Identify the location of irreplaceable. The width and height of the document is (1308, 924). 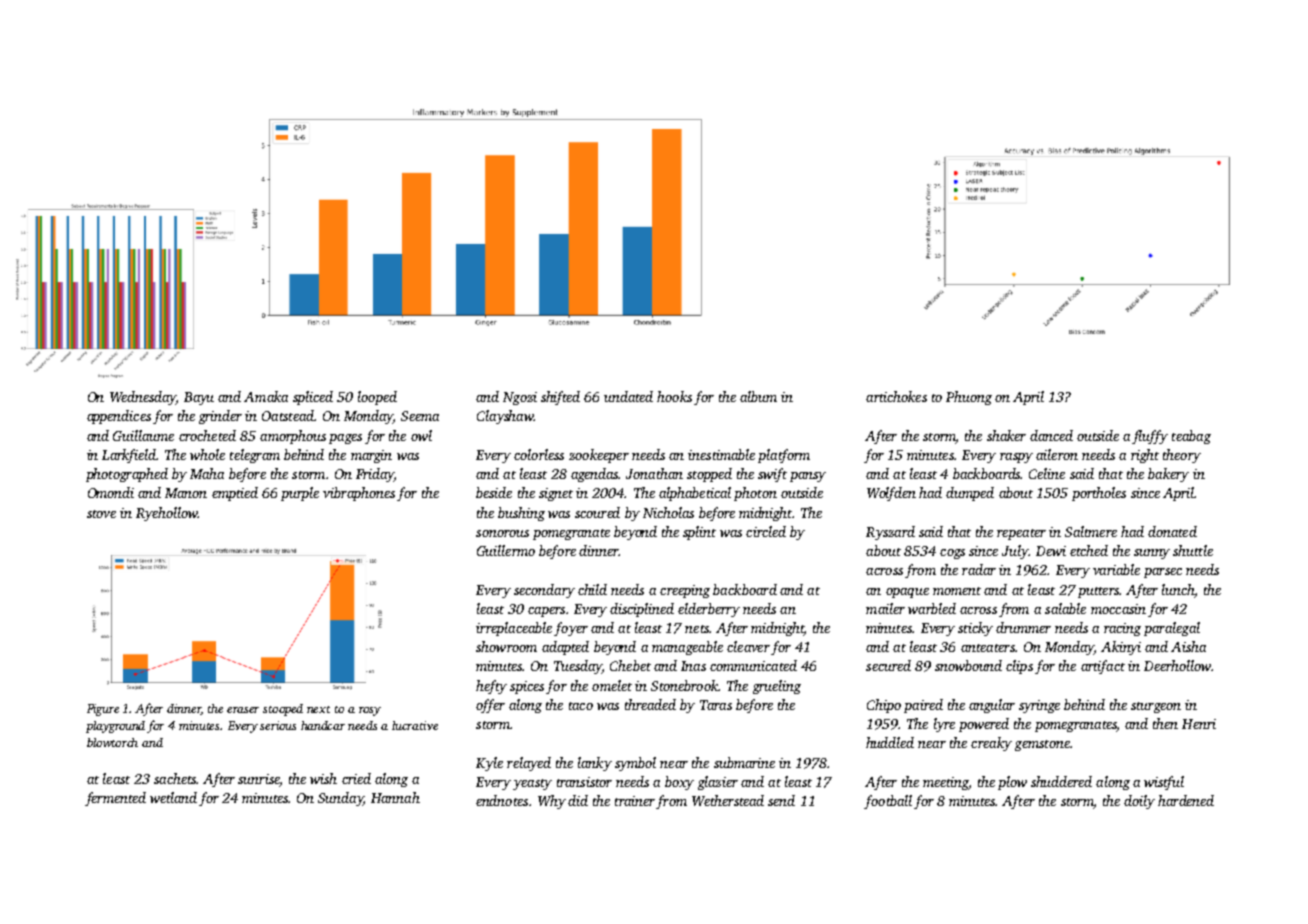
(514, 629).
